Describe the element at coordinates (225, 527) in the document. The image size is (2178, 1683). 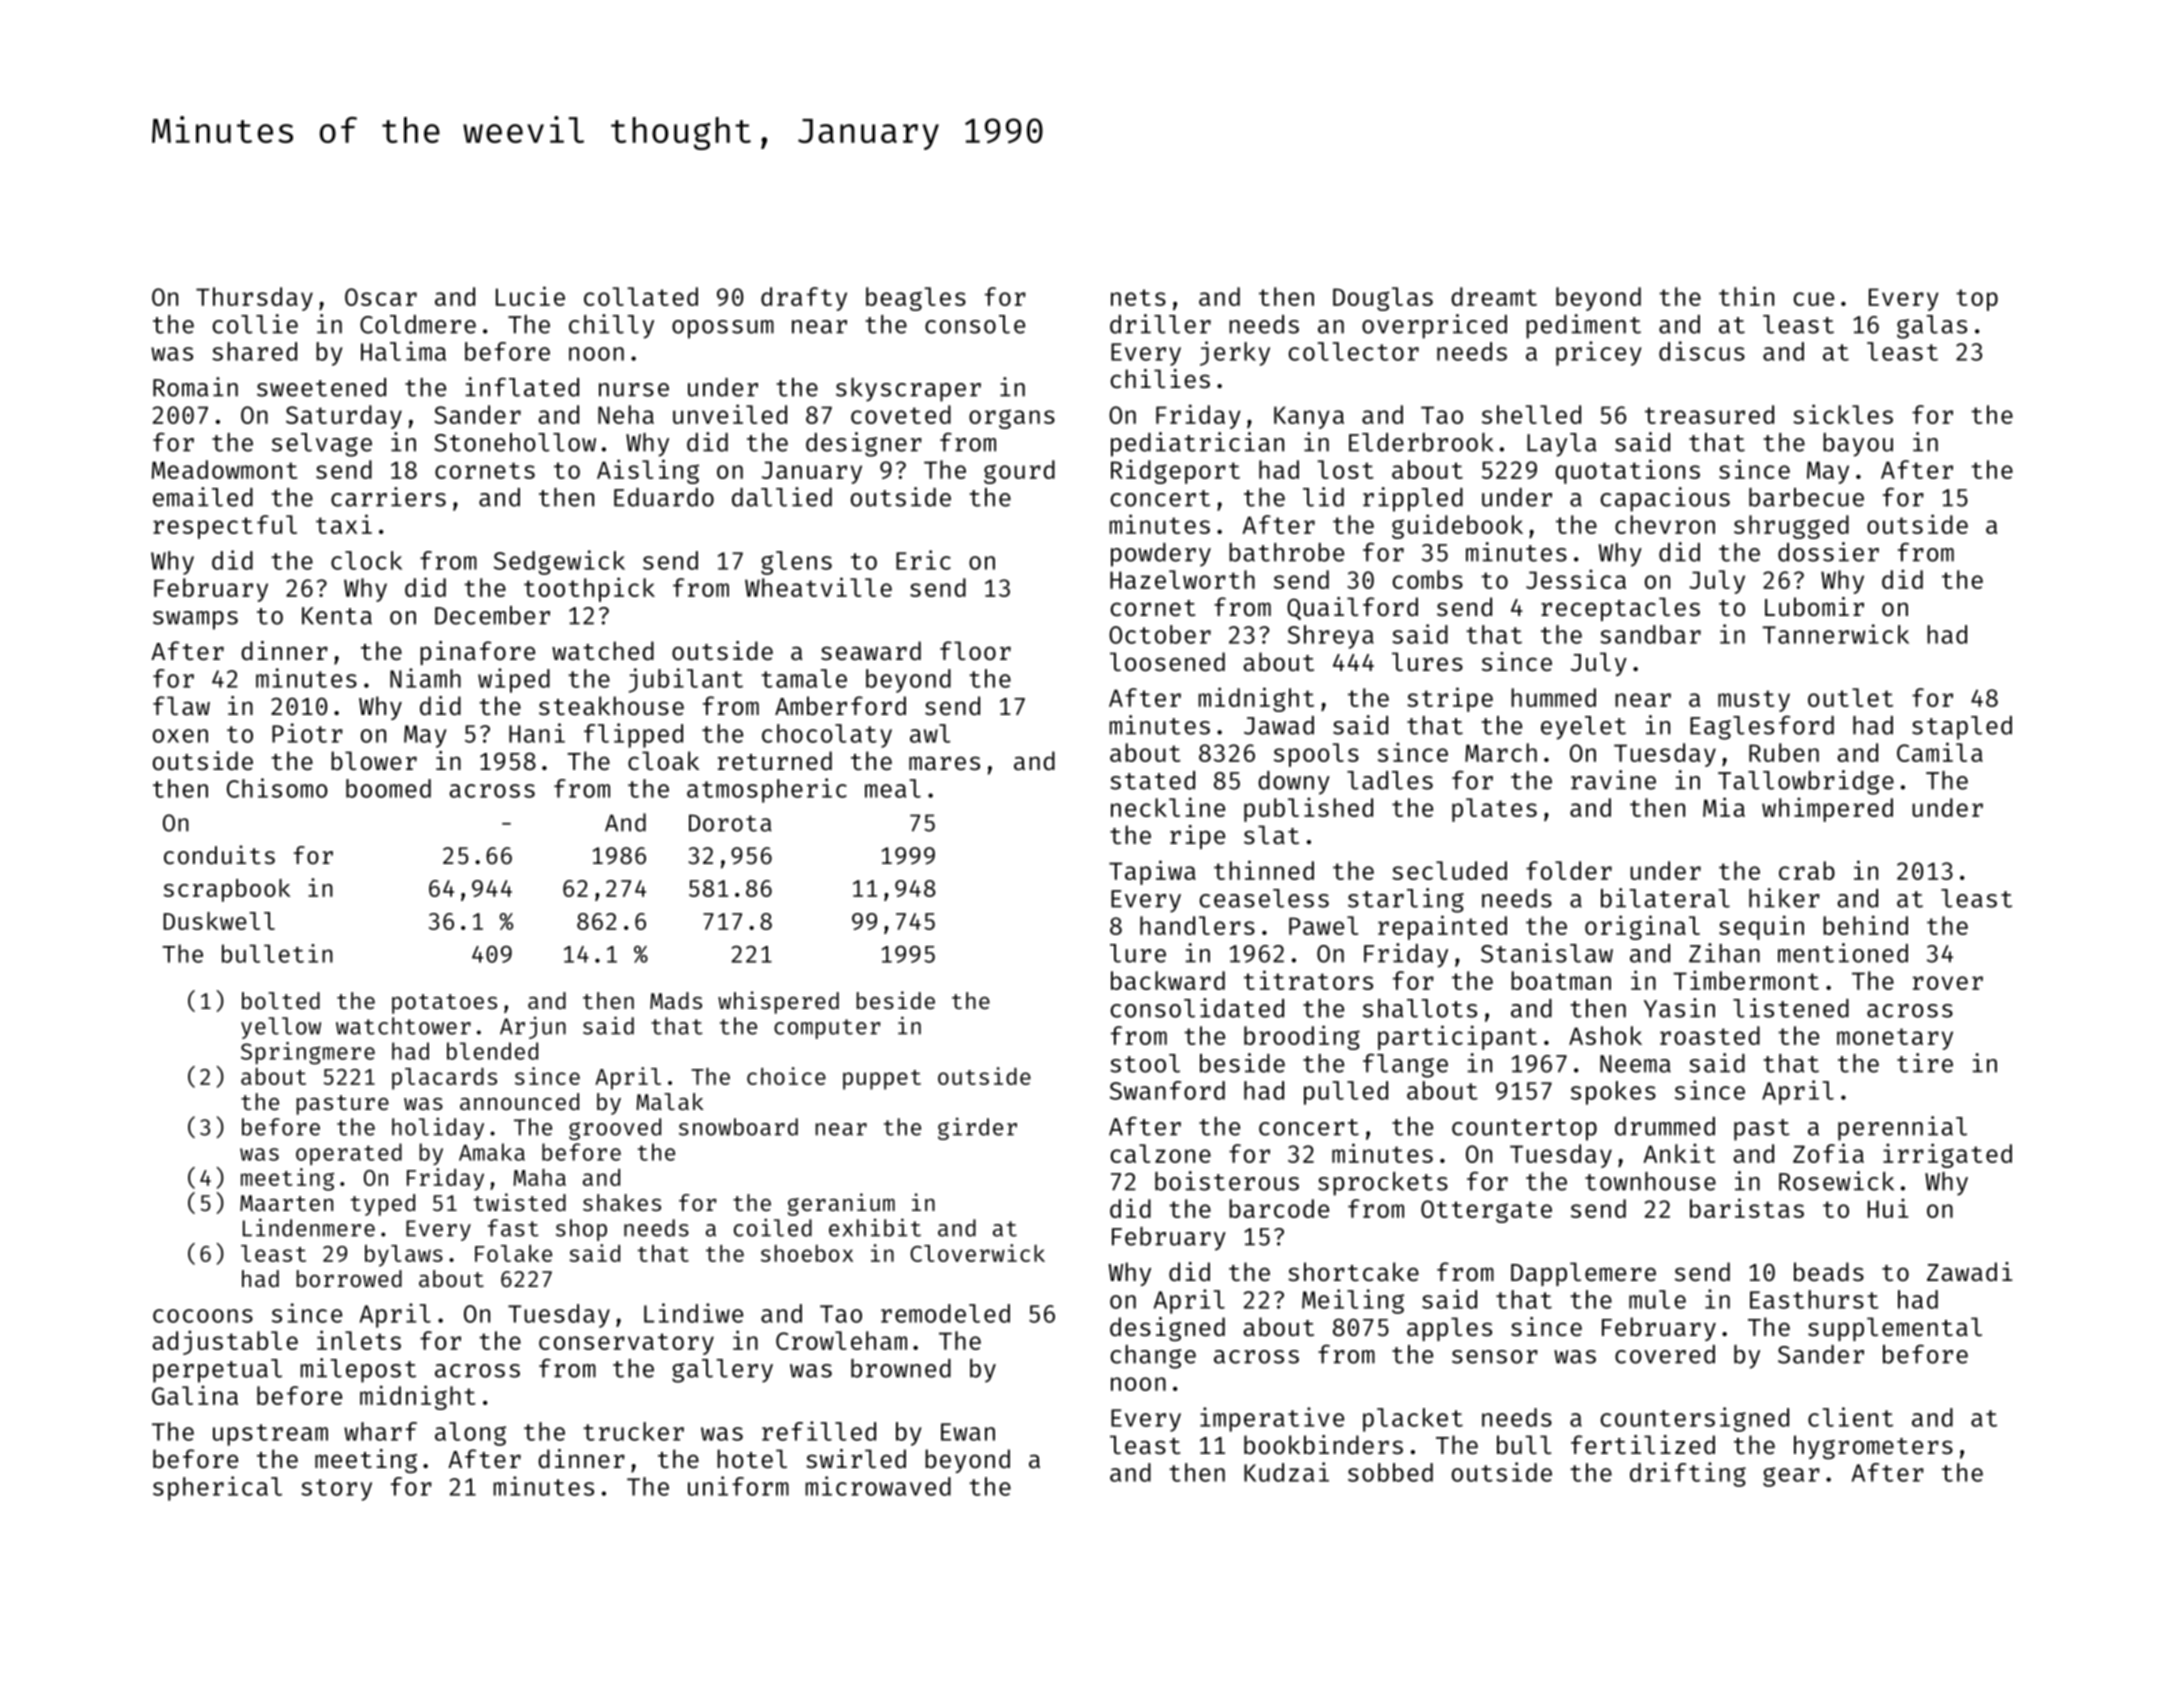
I see `respectful` at that location.
